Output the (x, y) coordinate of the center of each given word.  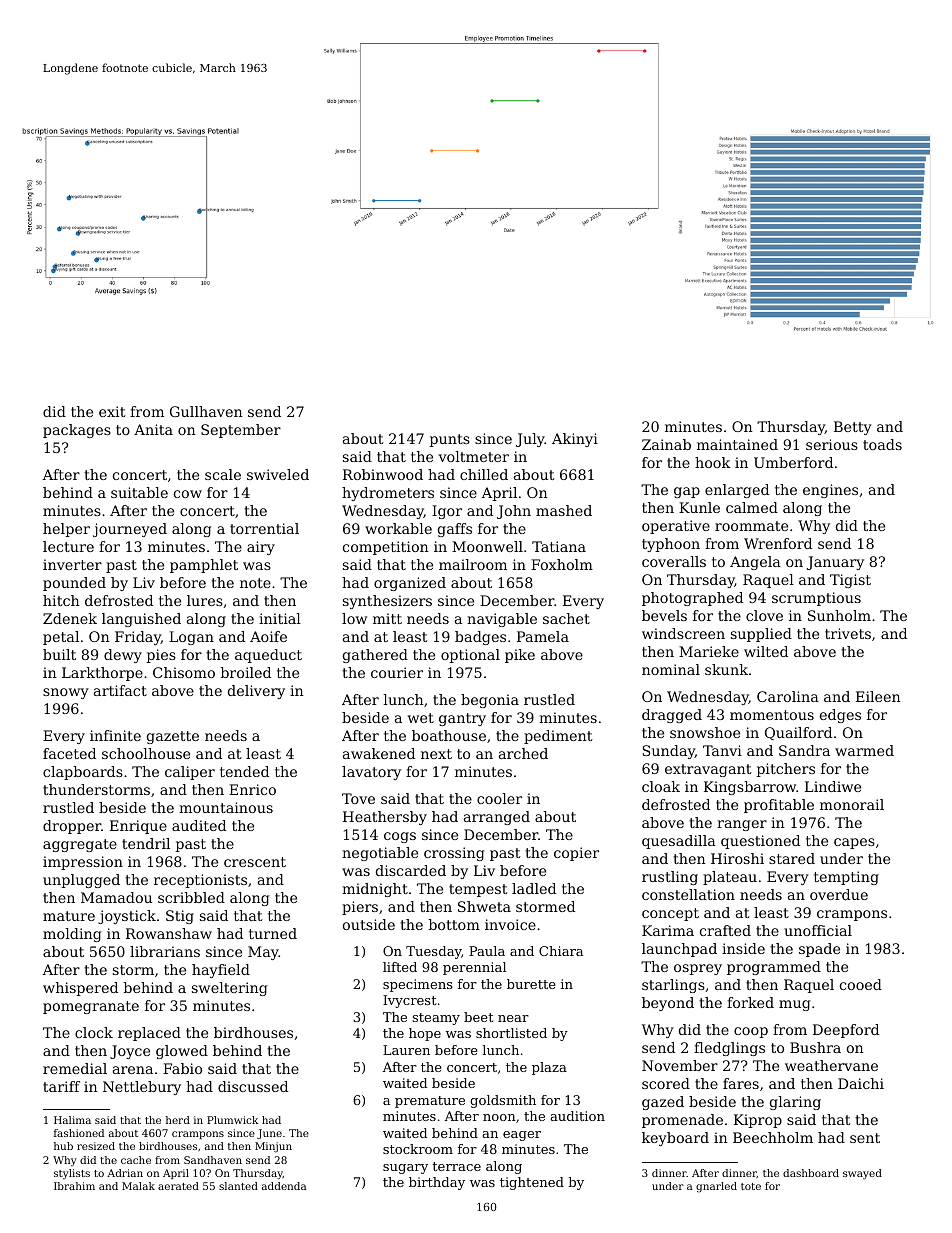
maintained (737, 444)
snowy (66, 693)
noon (499, 1117)
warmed (864, 750)
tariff (61, 1086)
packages (77, 431)
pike (520, 656)
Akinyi (575, 440)
